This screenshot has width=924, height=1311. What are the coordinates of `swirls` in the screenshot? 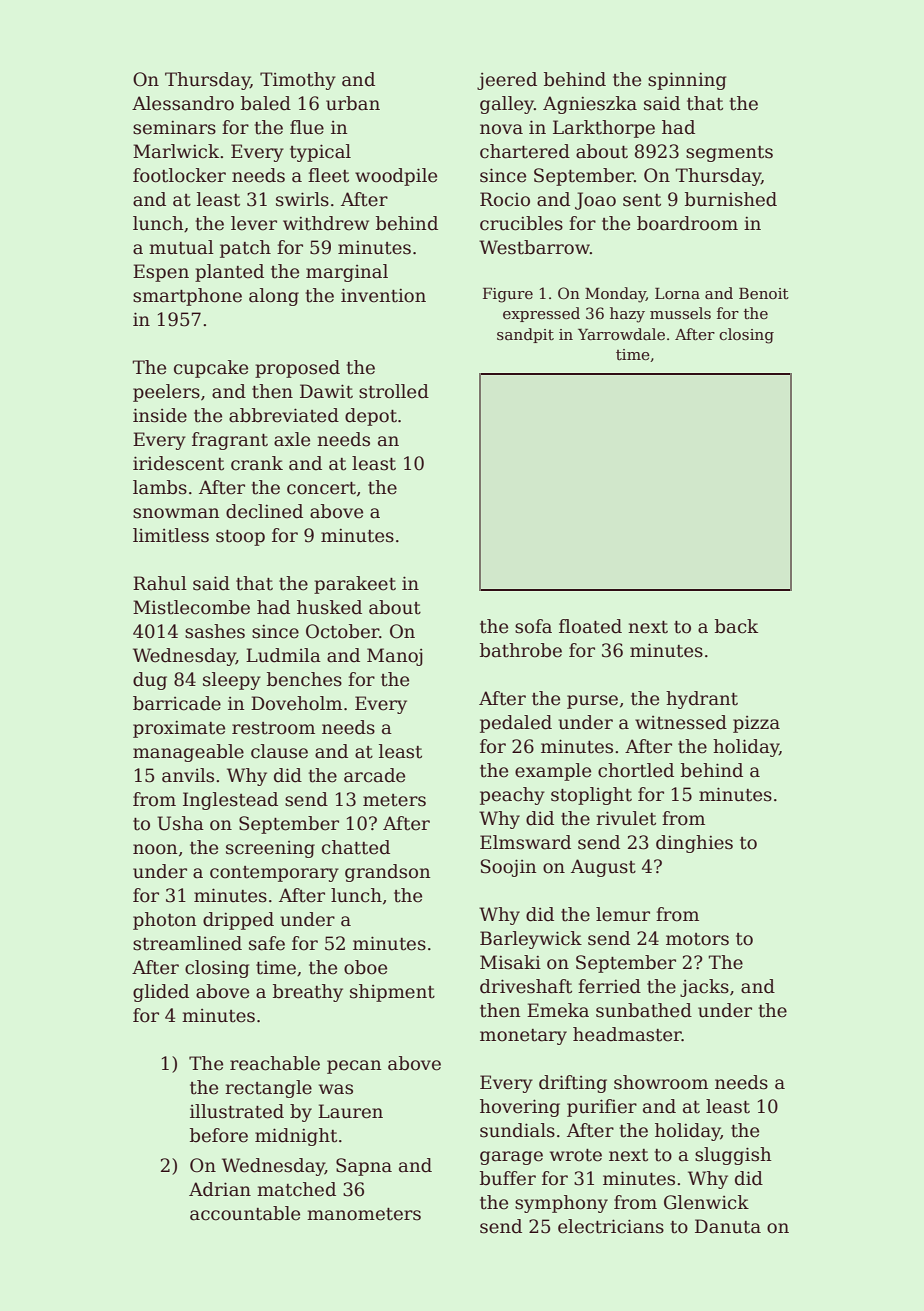 It's located at (302, 199).
